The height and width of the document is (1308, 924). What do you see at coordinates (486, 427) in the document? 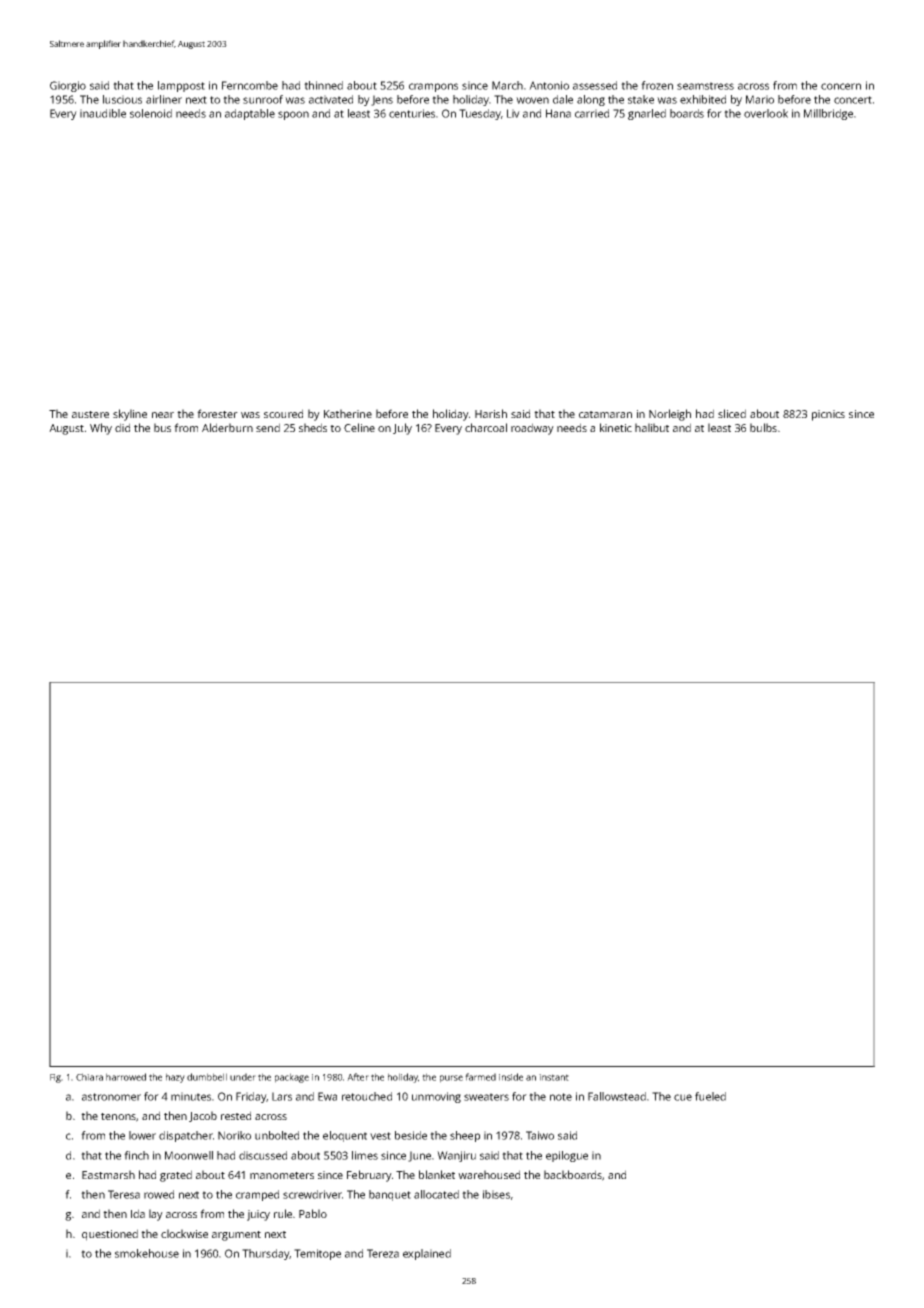
I see `charcoal` at bounding box center [486, 427].
